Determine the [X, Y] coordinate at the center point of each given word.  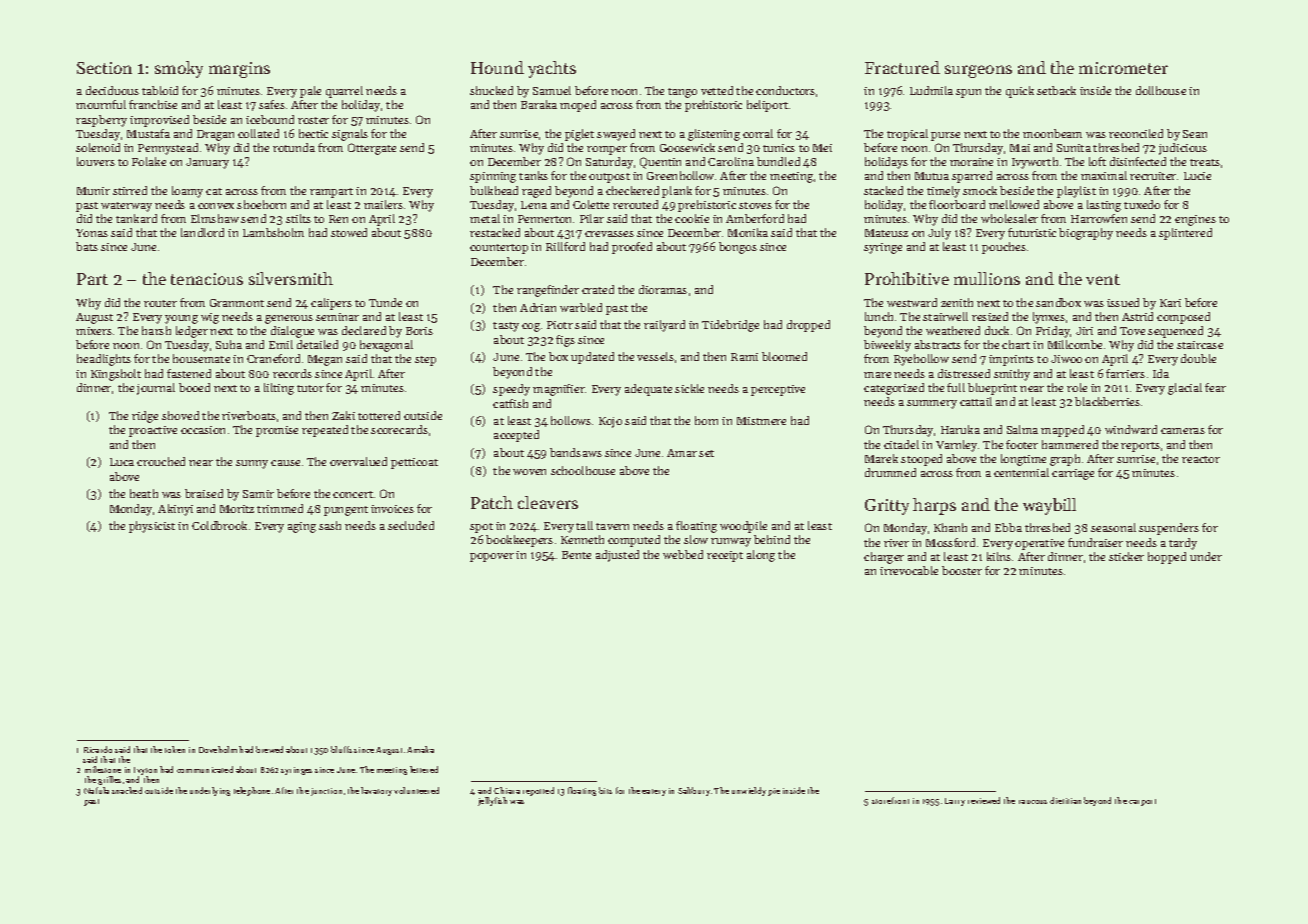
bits [605, 790]
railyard [664, 326]
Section [104, 68]
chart [1016, 344]
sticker [1126, 556]
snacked [127, 790]
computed [634, 541]
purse [945, 136]
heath [144, 493]
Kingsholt [116, 375]
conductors [785, 90]
